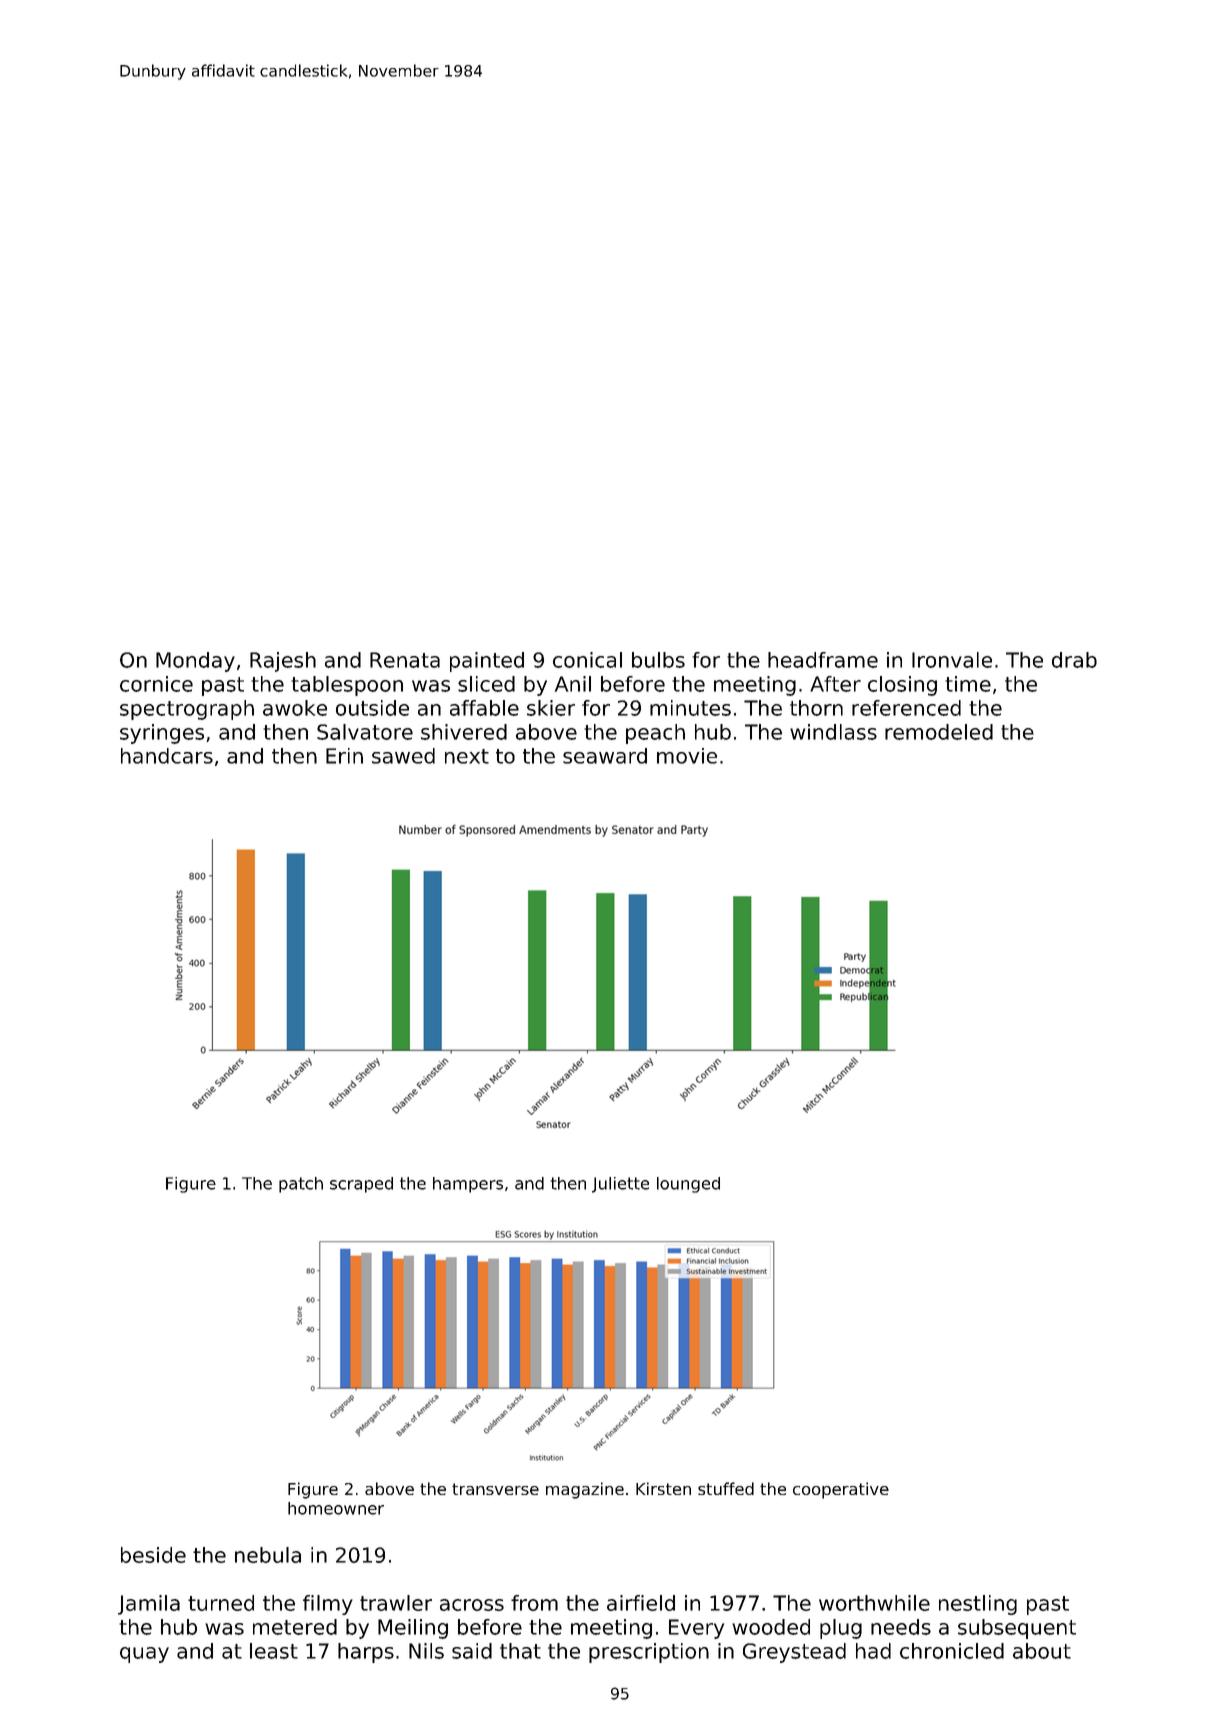 This page has width=1220, height=1725. What do you see at coordinates (405, 660) in the page?
I see `Renata` at bounding box center [405, 660].
